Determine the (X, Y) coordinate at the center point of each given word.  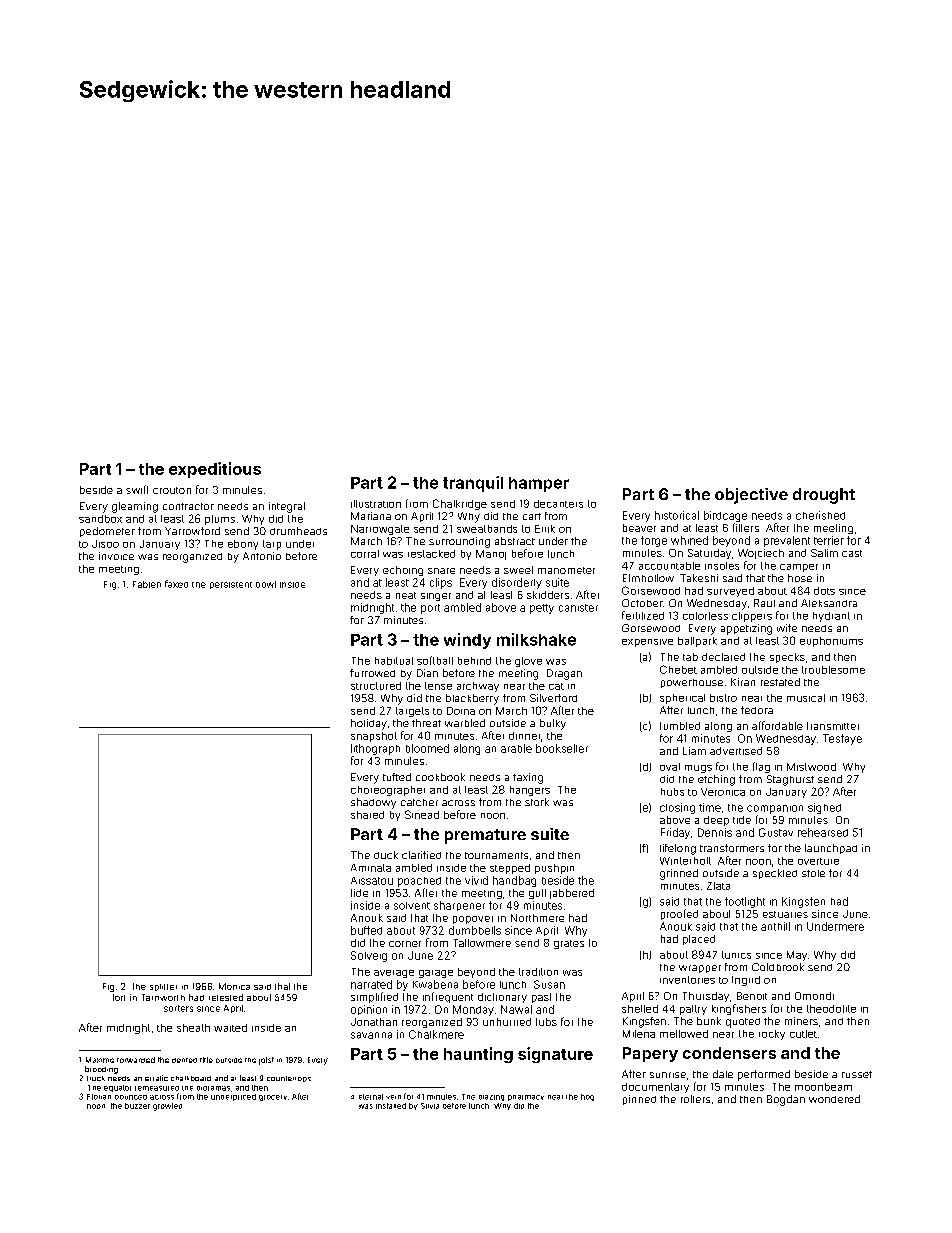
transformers (732, 848)
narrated (371, 984)
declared (723, 657)
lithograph (375, 749)
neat (406, 595)
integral (287, 507)
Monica (234, 986)
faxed (176, 584)
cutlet (803, 1034)
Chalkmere (436, 1034)
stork (537, 802)
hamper (539, 484)
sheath (193, 1028)
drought (824, 496)
